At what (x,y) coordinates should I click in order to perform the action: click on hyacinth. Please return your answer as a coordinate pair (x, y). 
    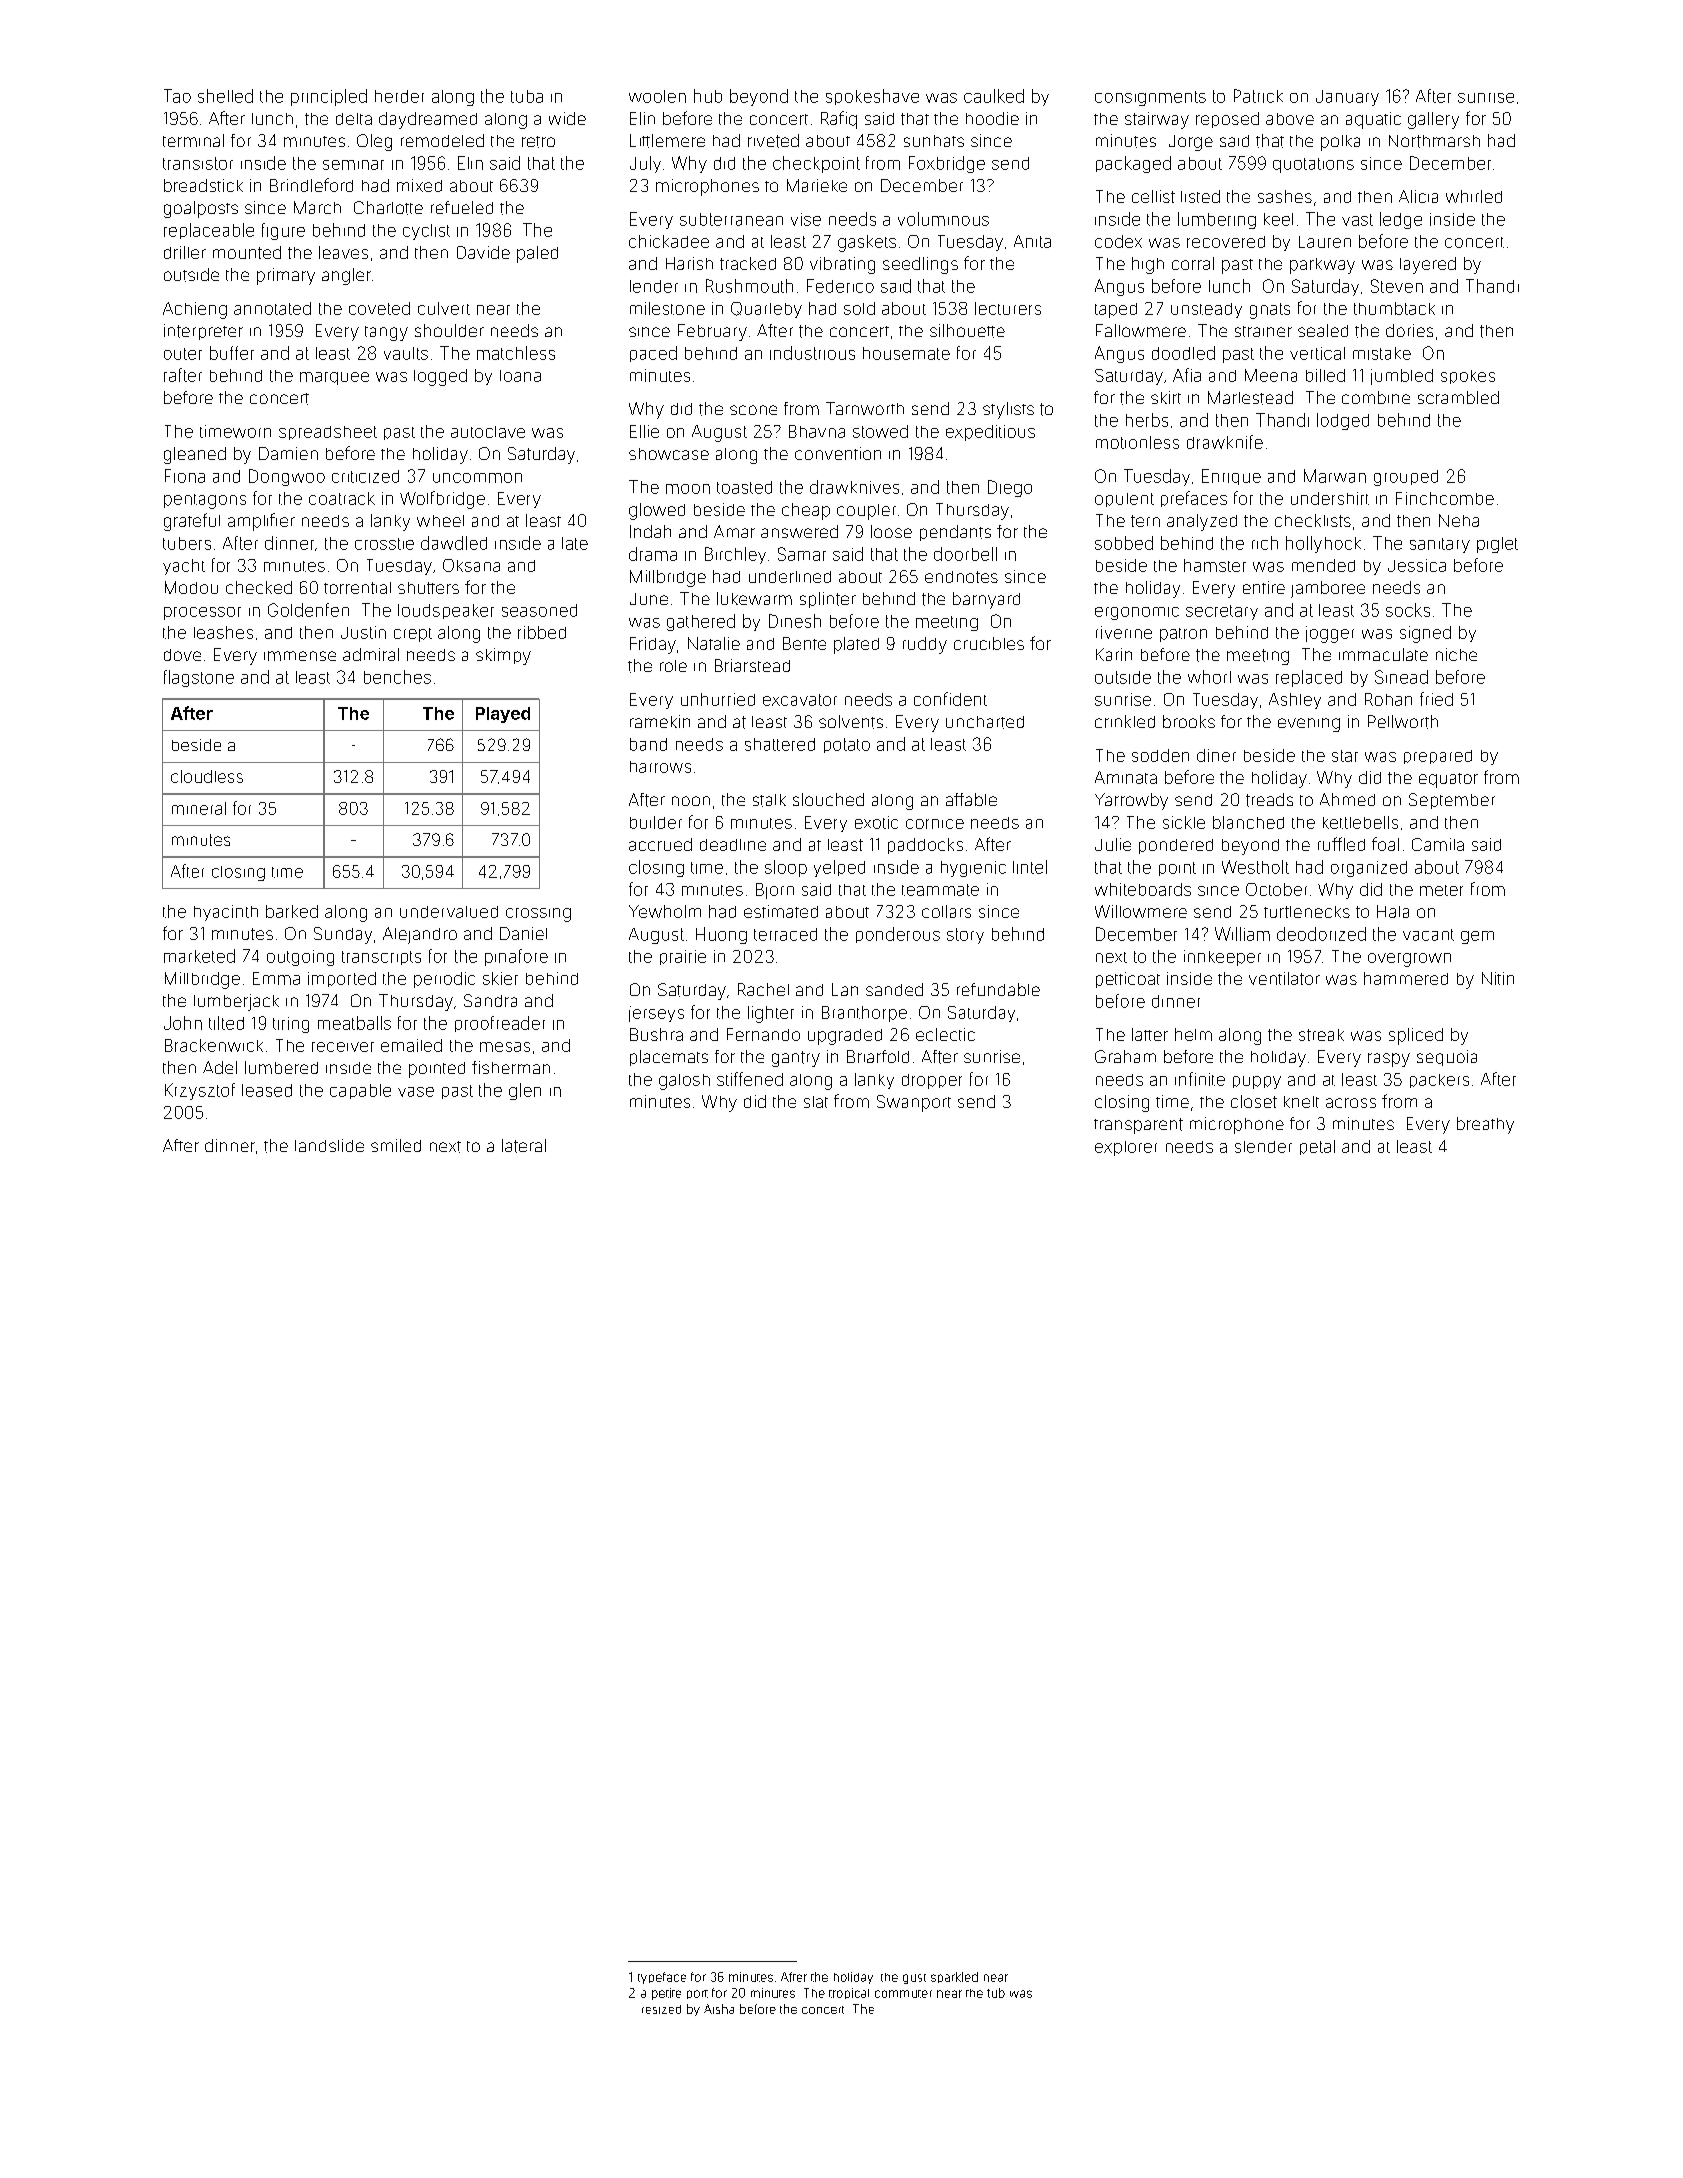
    Looking at the image, I should click on (226, 913).
